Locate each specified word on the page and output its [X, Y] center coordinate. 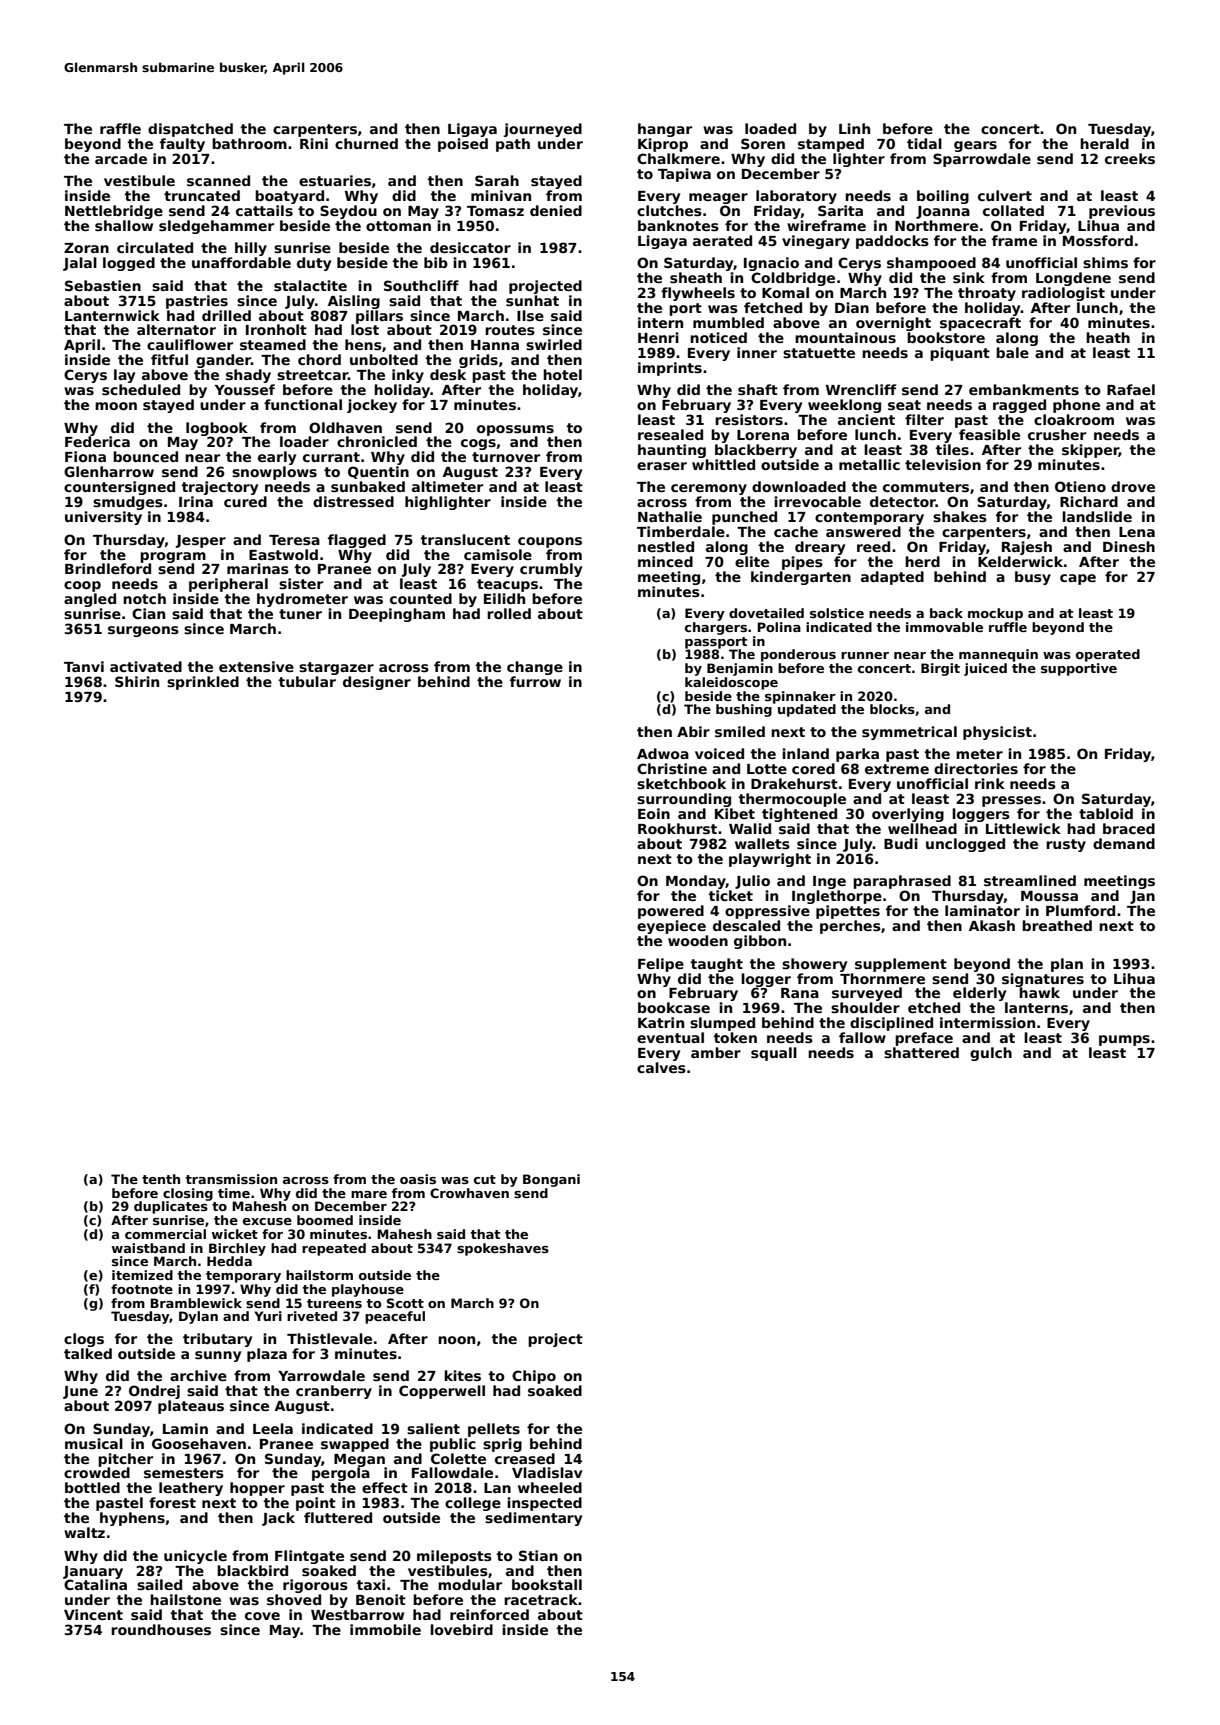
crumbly [551, 570]
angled [90, 600]
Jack [278, 1519]
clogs [84, 1340]
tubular [307, 681]
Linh [854, 128]
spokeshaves [503, 1249]
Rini [314, 143]
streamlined [1030, 880]
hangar [665, 130]
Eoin [654, 813]
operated [1108, 655]
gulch [991, 1054]
